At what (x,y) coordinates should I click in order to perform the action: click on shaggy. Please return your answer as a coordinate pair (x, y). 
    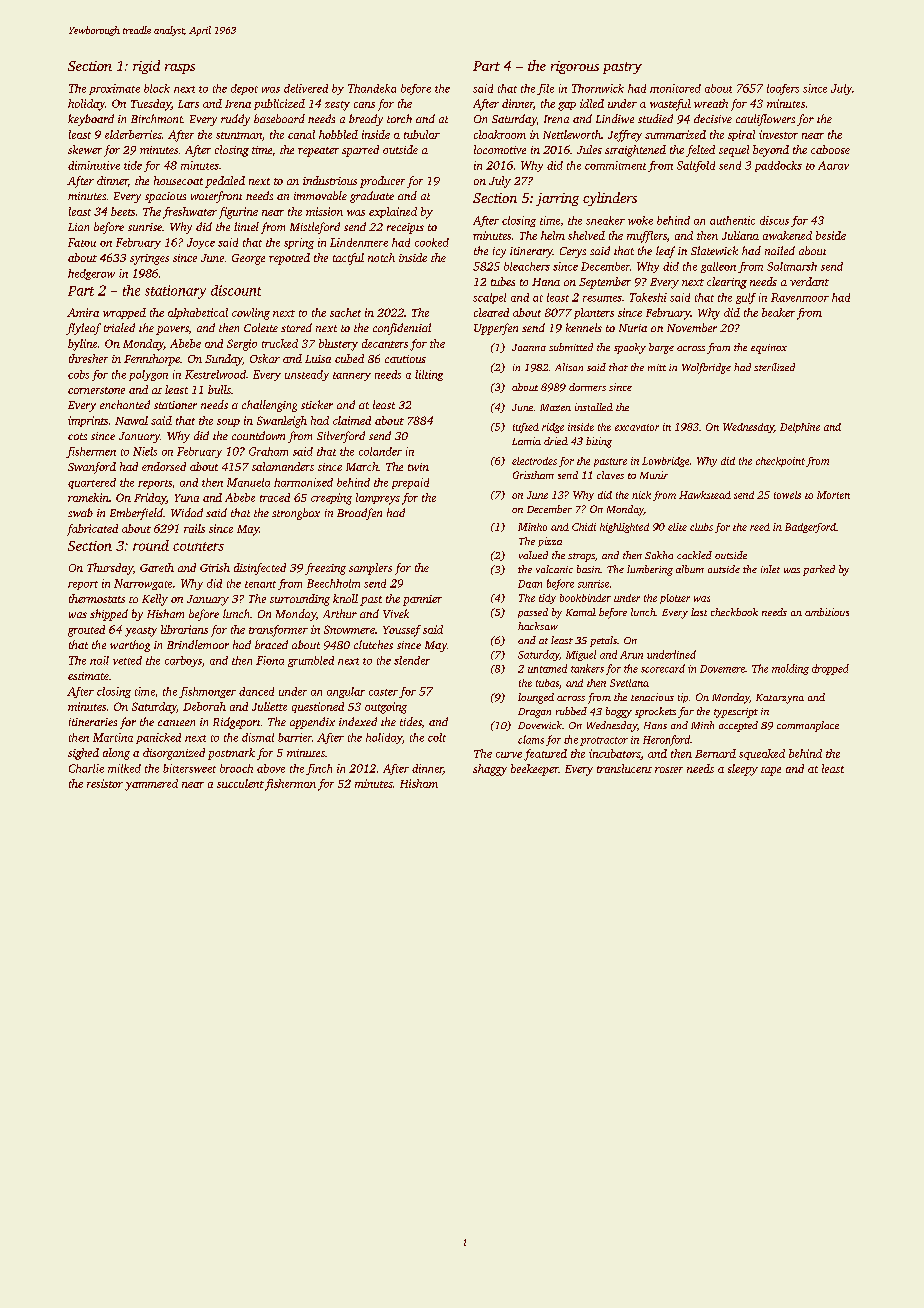
    Looking at the image, I should click on (490, 770).
